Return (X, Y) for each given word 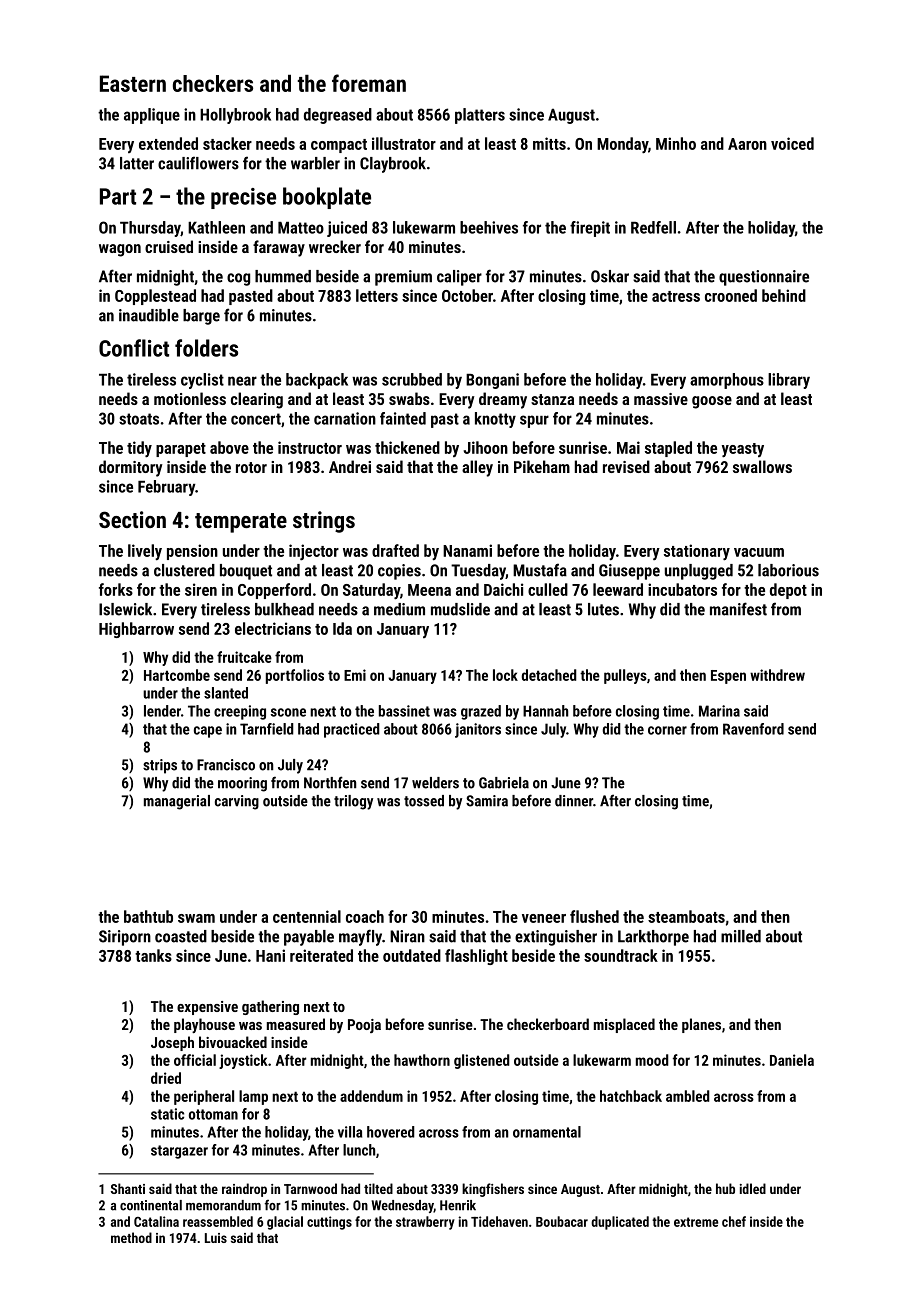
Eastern (133, 83)
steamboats (686, 916)
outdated (412, 955)
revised (626, 466)
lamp (253, 1097)
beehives (489, 227)
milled (741, 936)
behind (784, 295)
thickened (407, 447)
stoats (139, 419)
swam (196, 918)
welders (435, 783)
